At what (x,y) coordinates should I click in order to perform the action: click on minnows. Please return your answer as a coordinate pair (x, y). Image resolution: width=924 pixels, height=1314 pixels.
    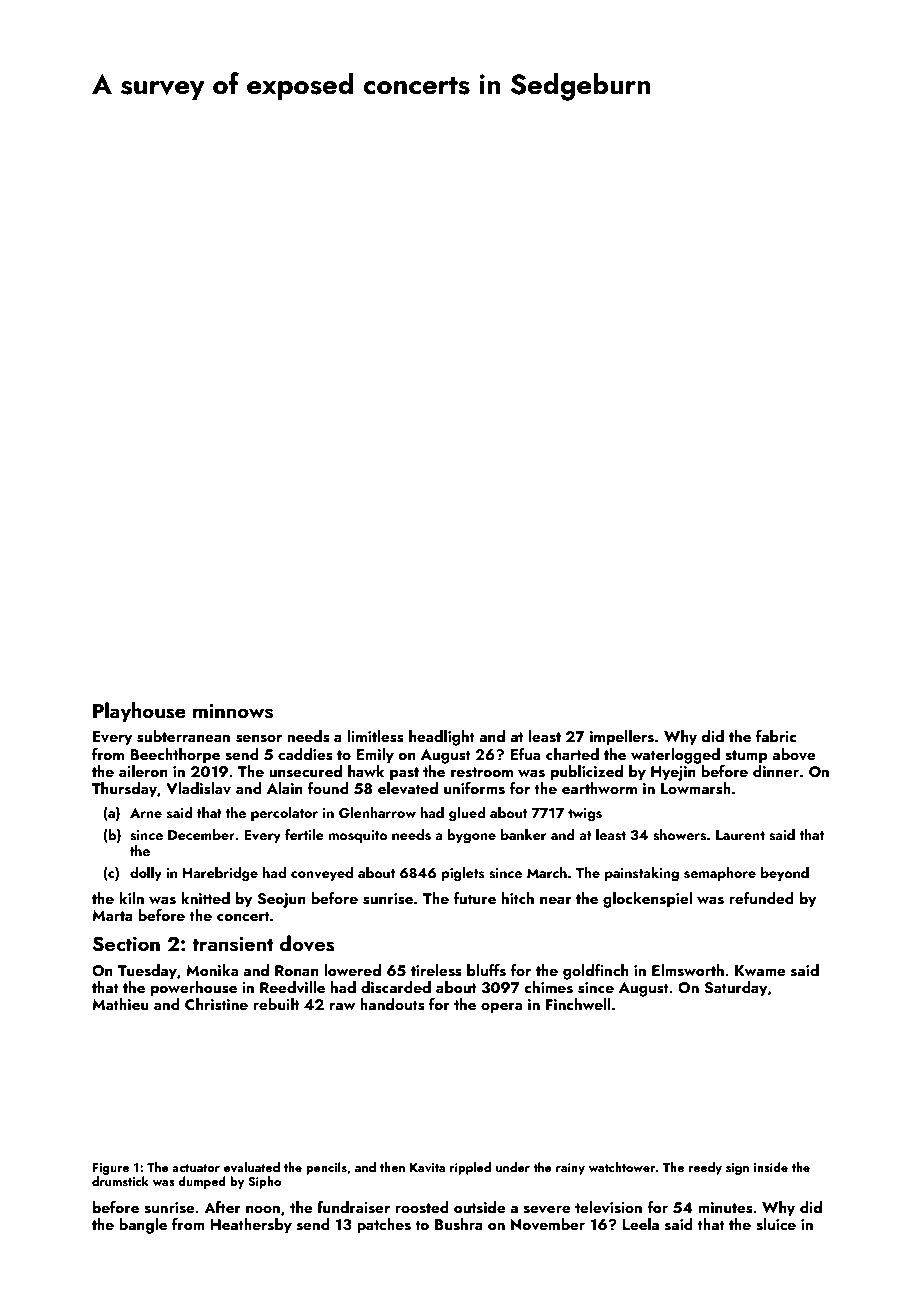
    Looking at the image, I should click on (233, 711).
